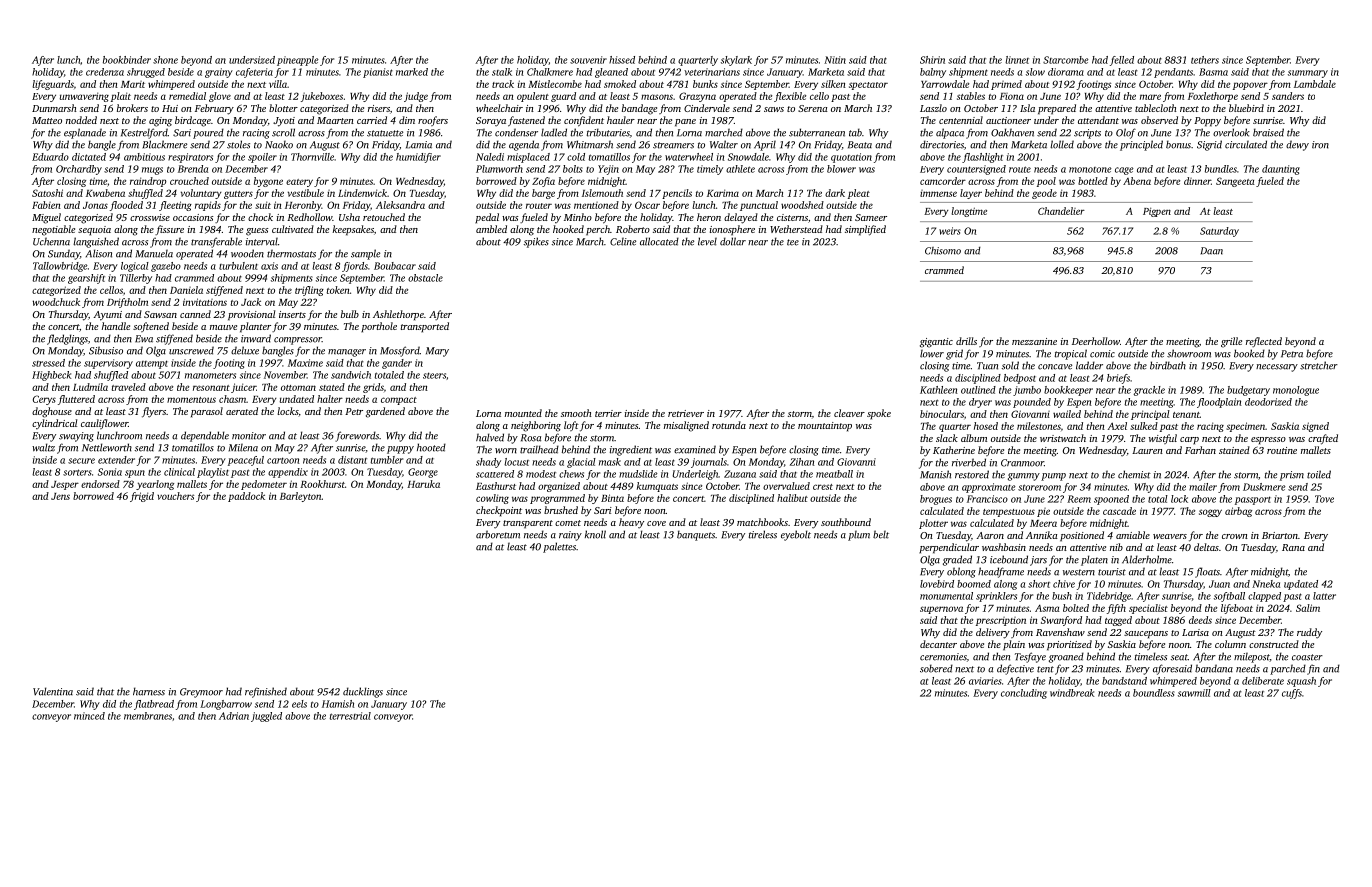  What do you see at coordinates (543, 182) in the screenshot?
I see `Zofia` at bounding box center [543, 182].
